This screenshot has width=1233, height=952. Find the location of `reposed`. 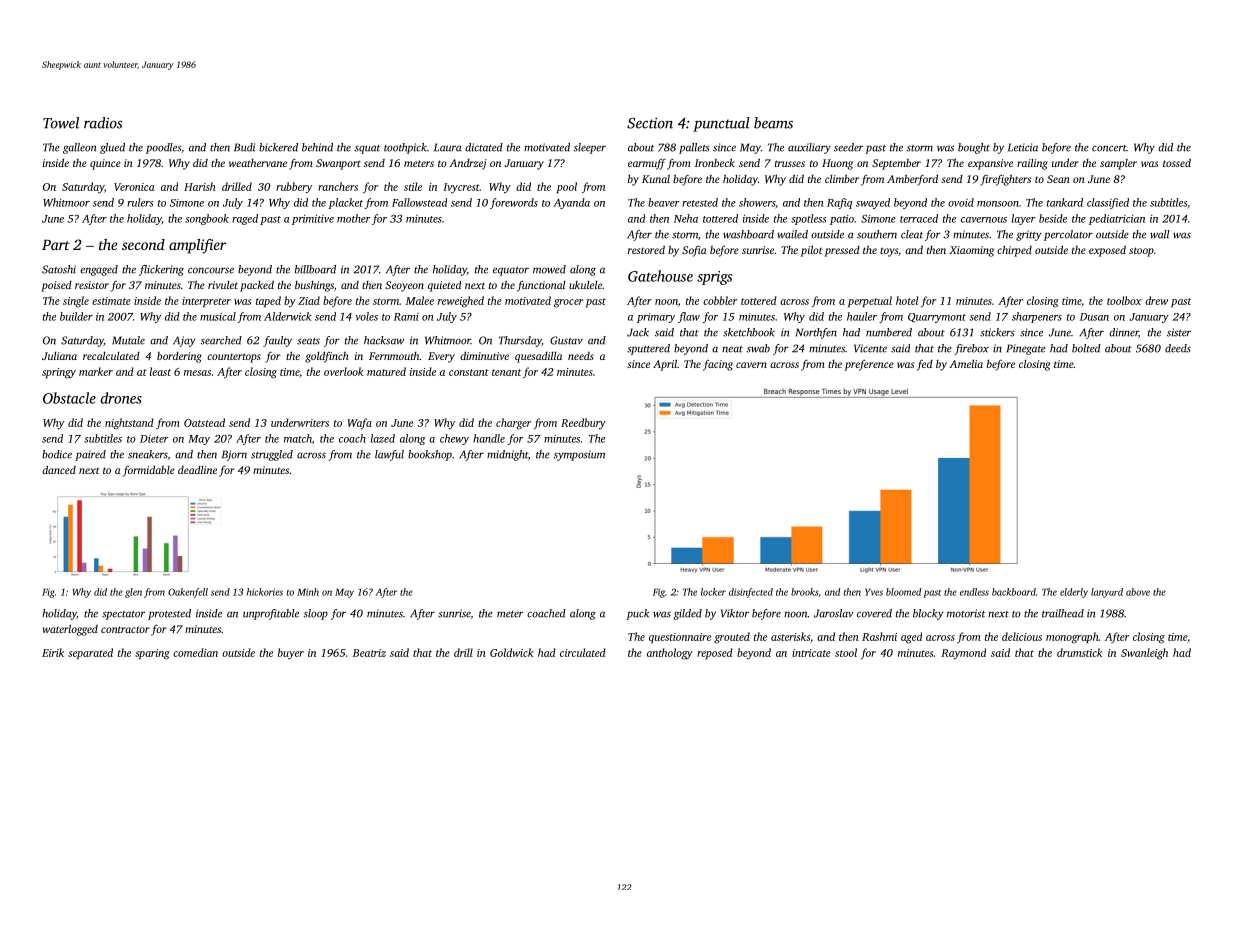

reposed is located at coordinates (715, 653).
